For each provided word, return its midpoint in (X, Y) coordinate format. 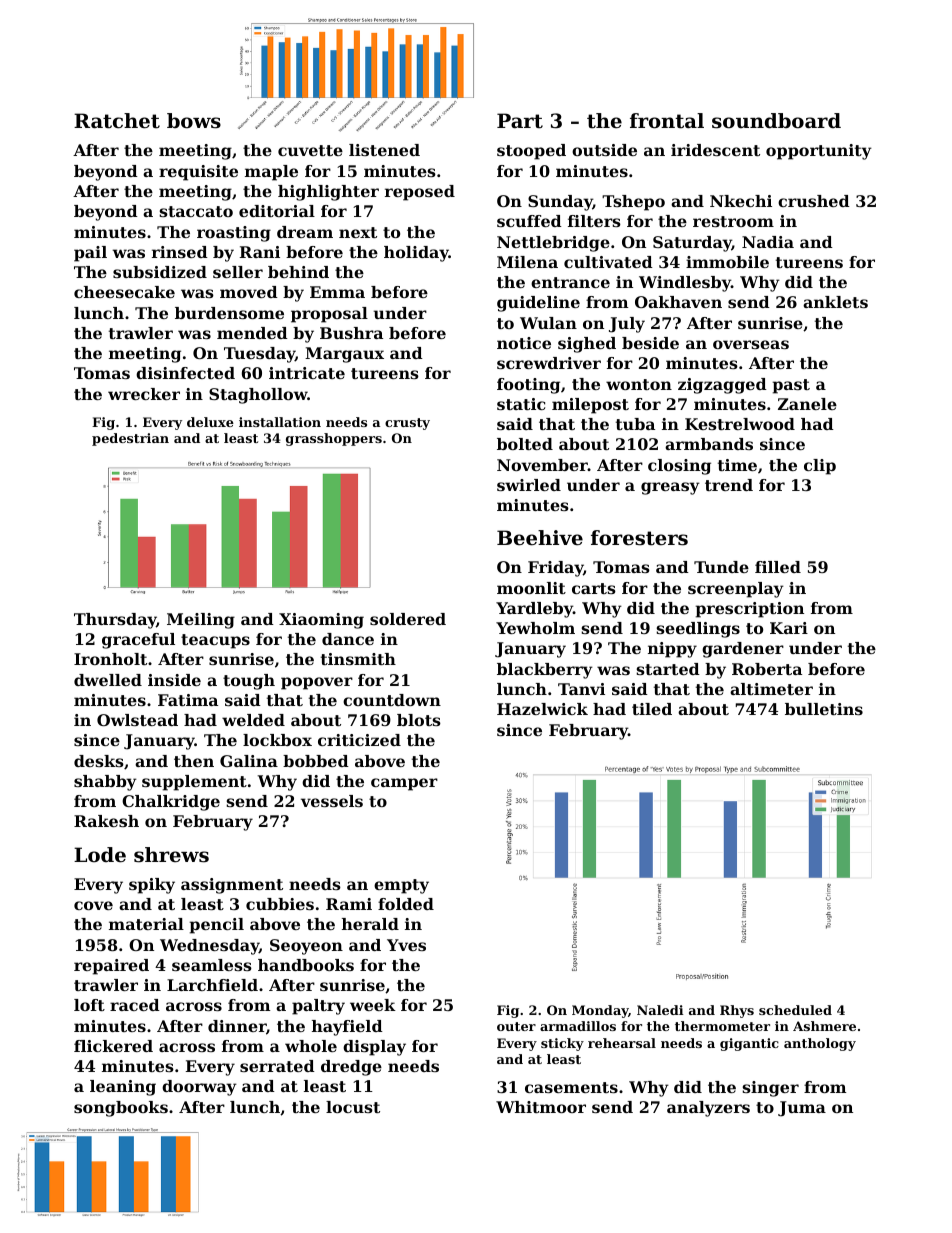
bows (194, 121)
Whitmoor (541, 1107)
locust (353, 1107)
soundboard (776, 121)
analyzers (708, 1109)
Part (520, 121)
